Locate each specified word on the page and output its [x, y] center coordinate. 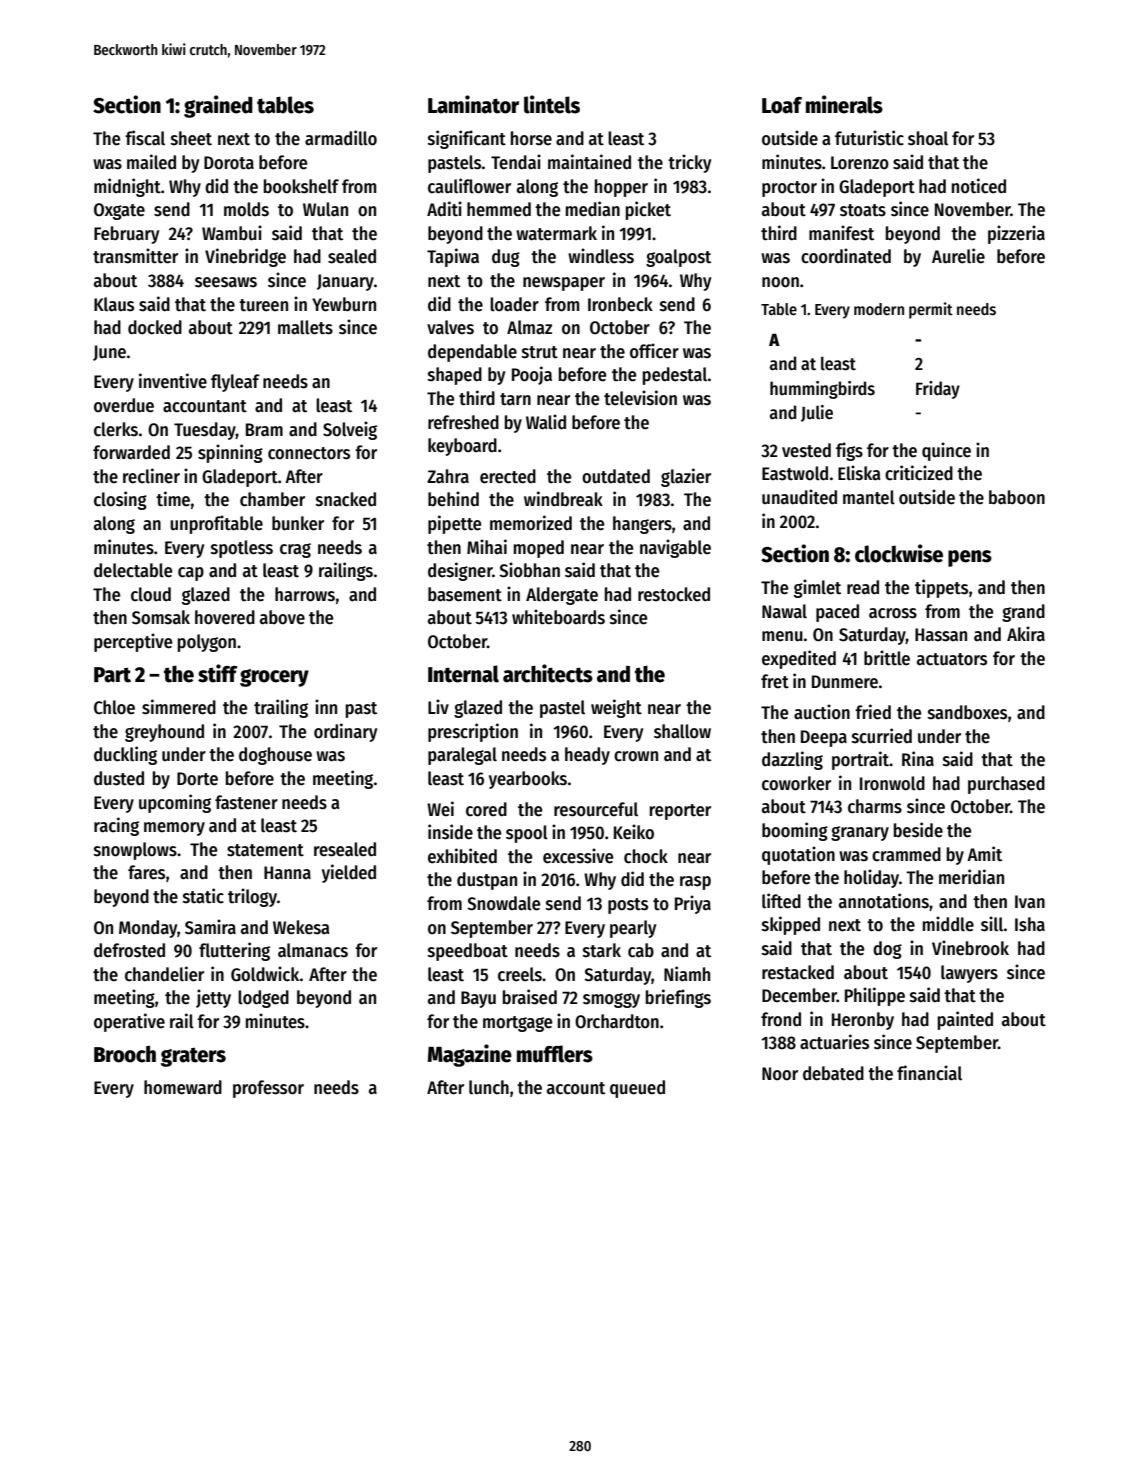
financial [929, 1073]
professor [268, 1089]
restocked [674, 594]
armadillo [341, 138]
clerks [116, 429]
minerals [844, 104]
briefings [678, 998]
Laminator [473, 104]
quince [946, 451]
